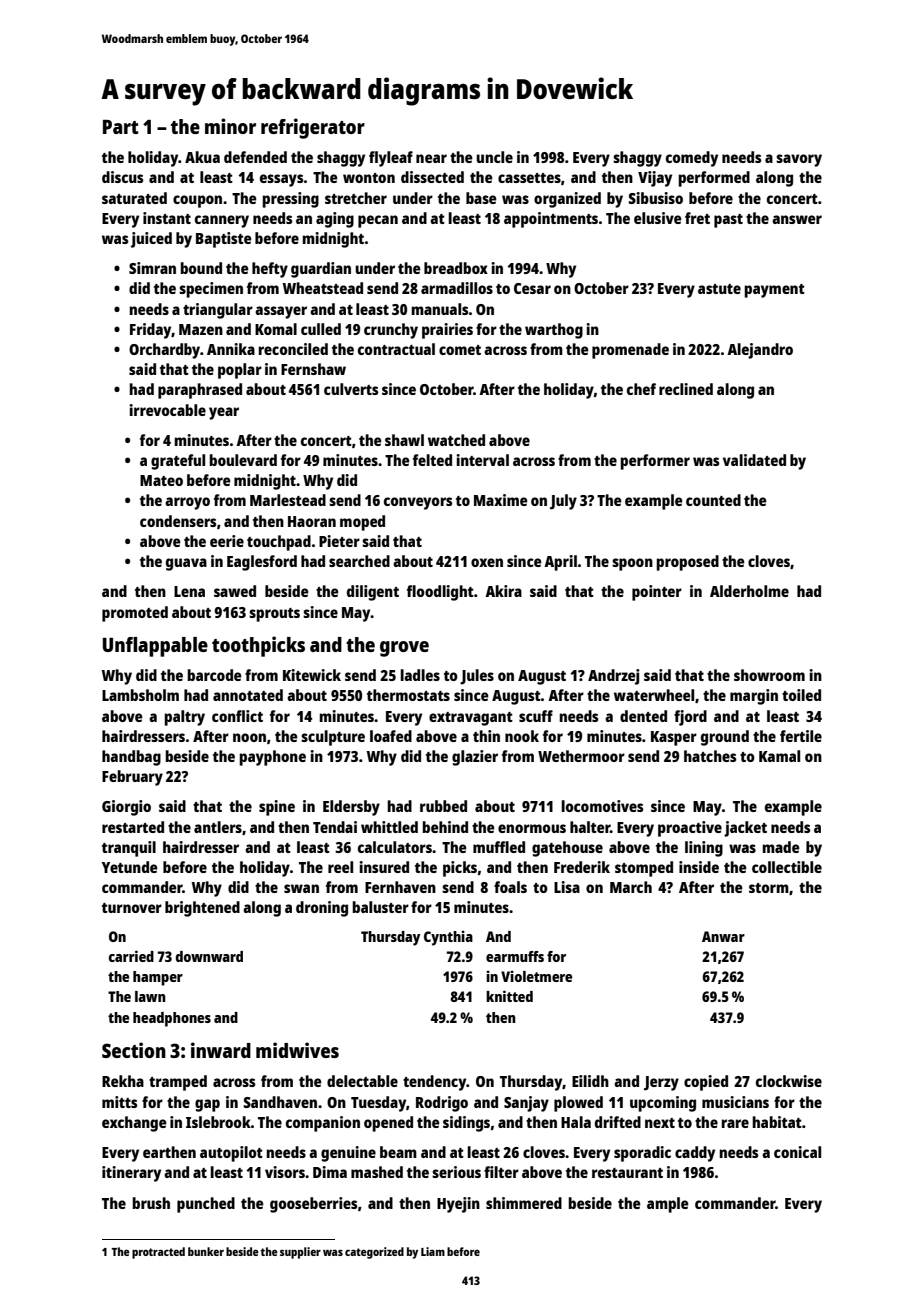 Image resolution: width=924 pixels, height=1314 pixels. I want to click on savory, so click(799, 160).
